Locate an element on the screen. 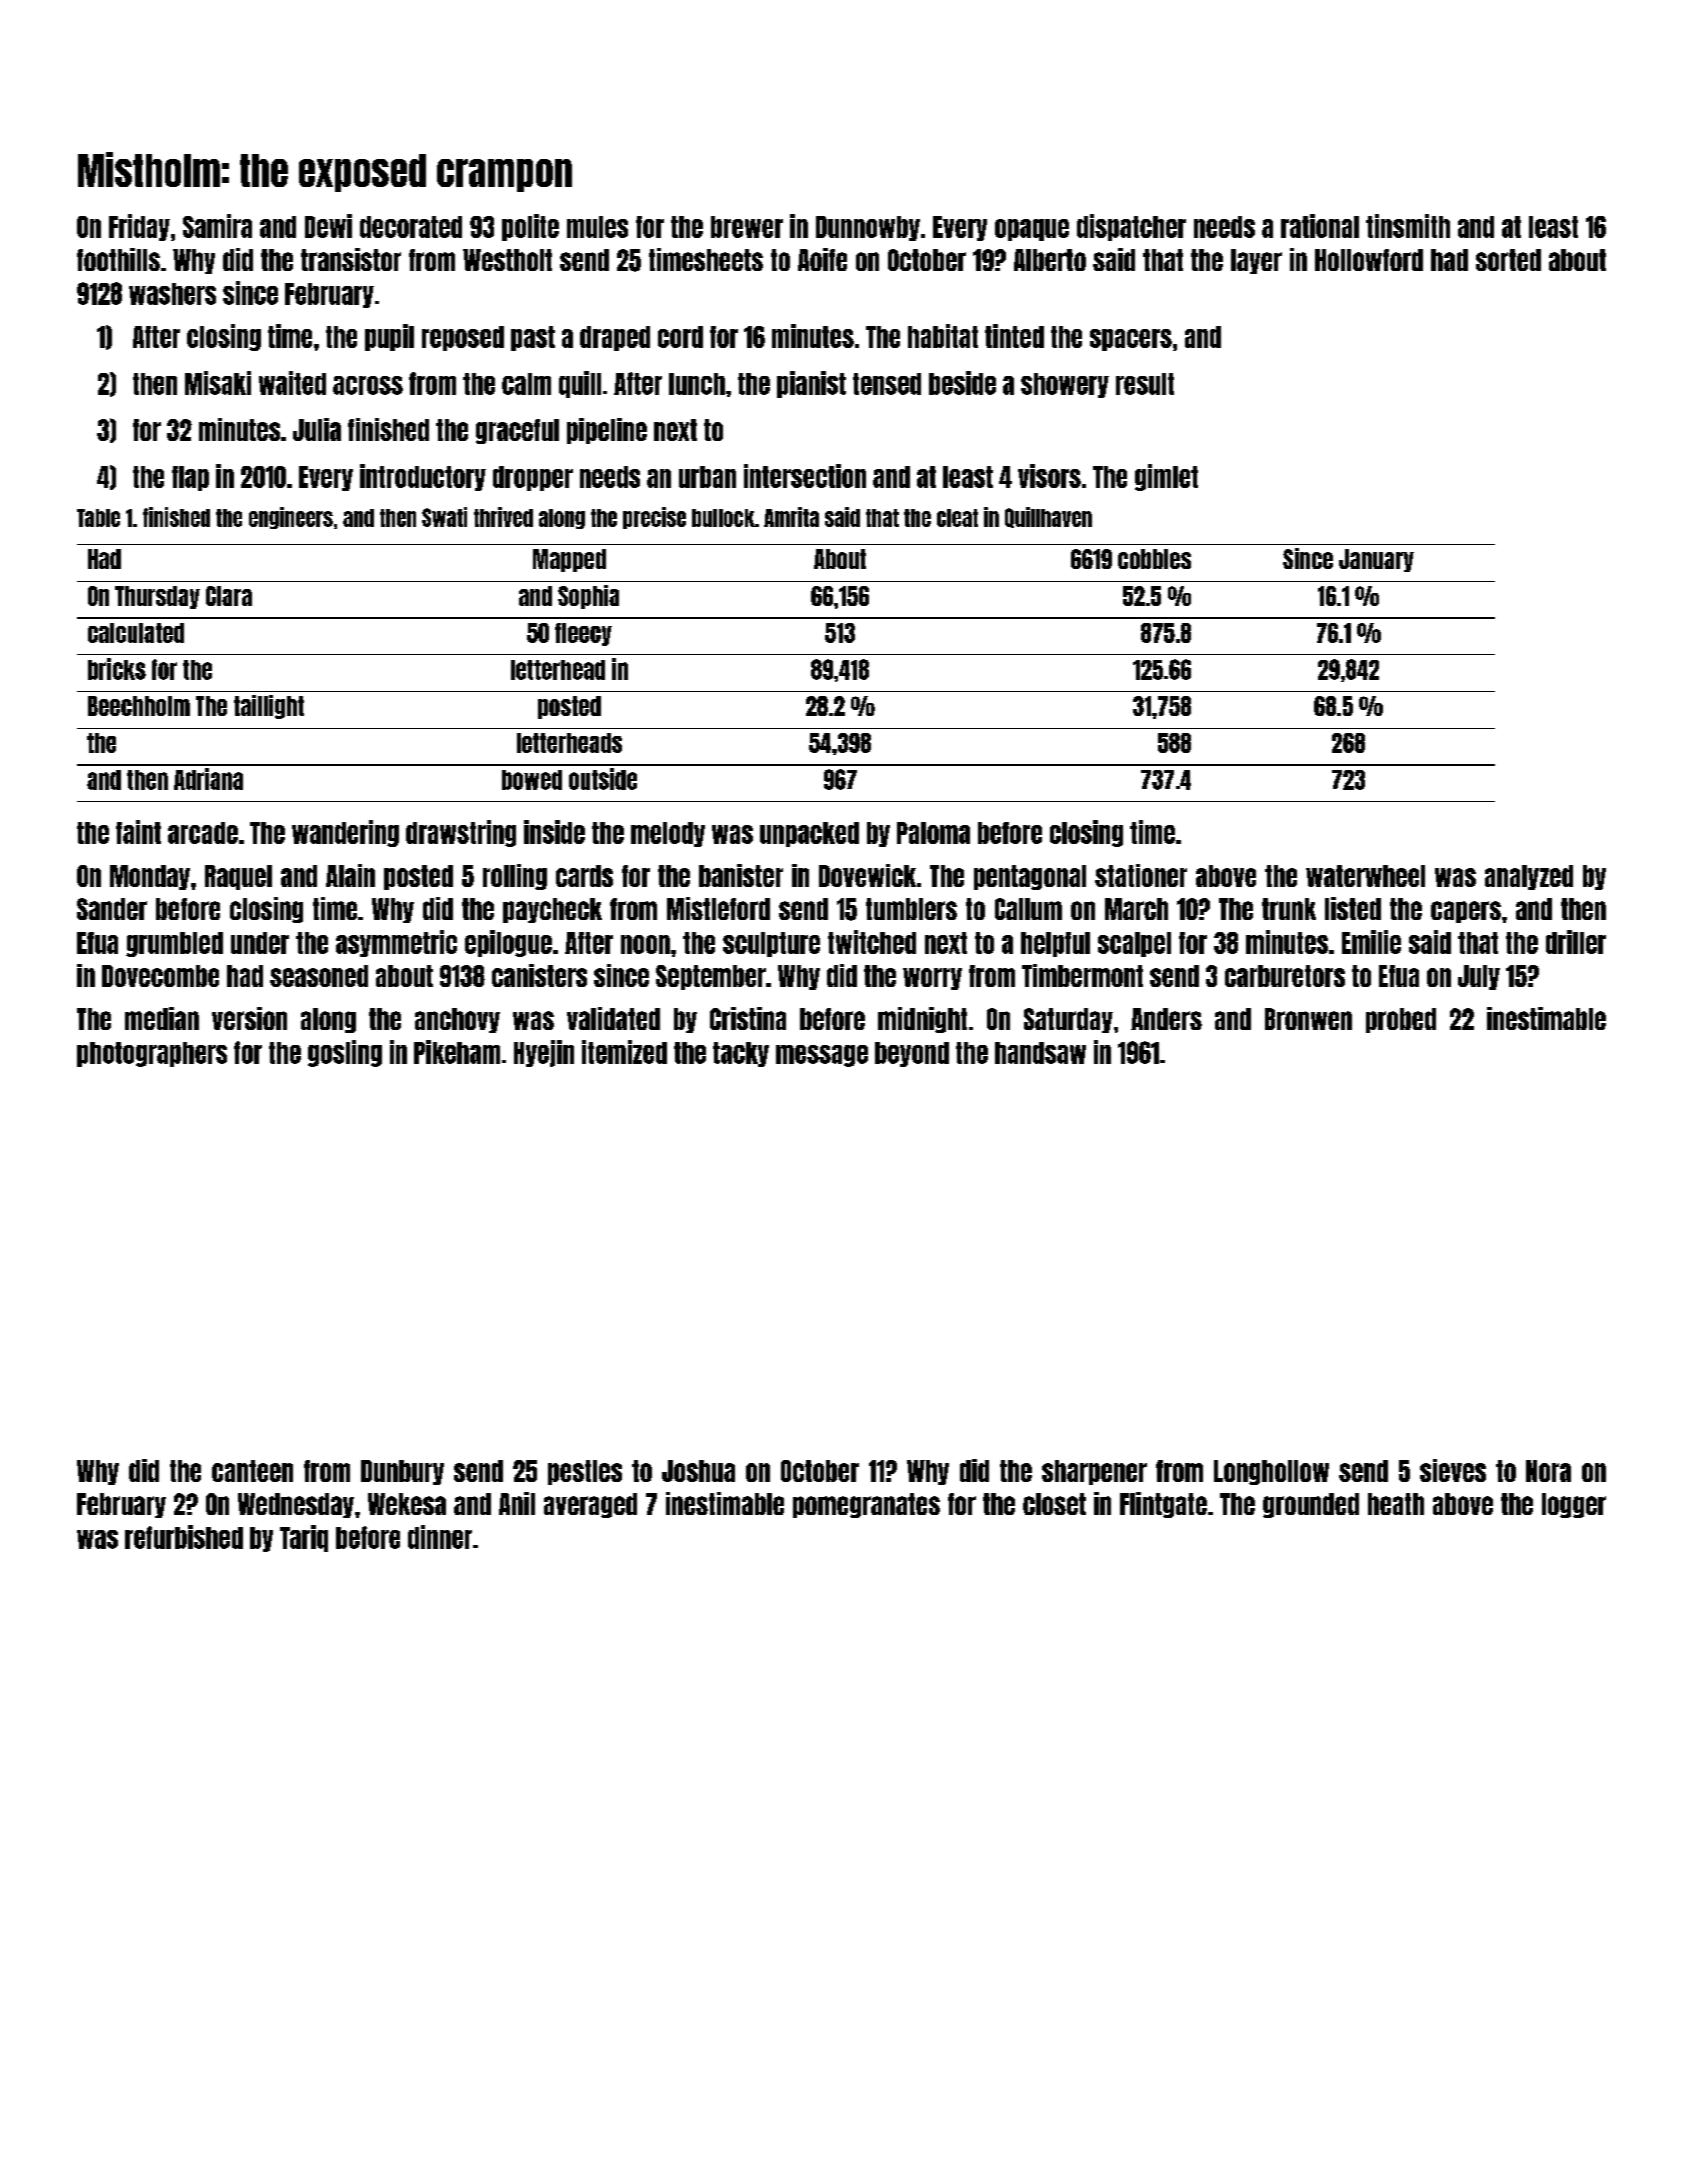  Dunbury is located at coordinates (402, 1472).
